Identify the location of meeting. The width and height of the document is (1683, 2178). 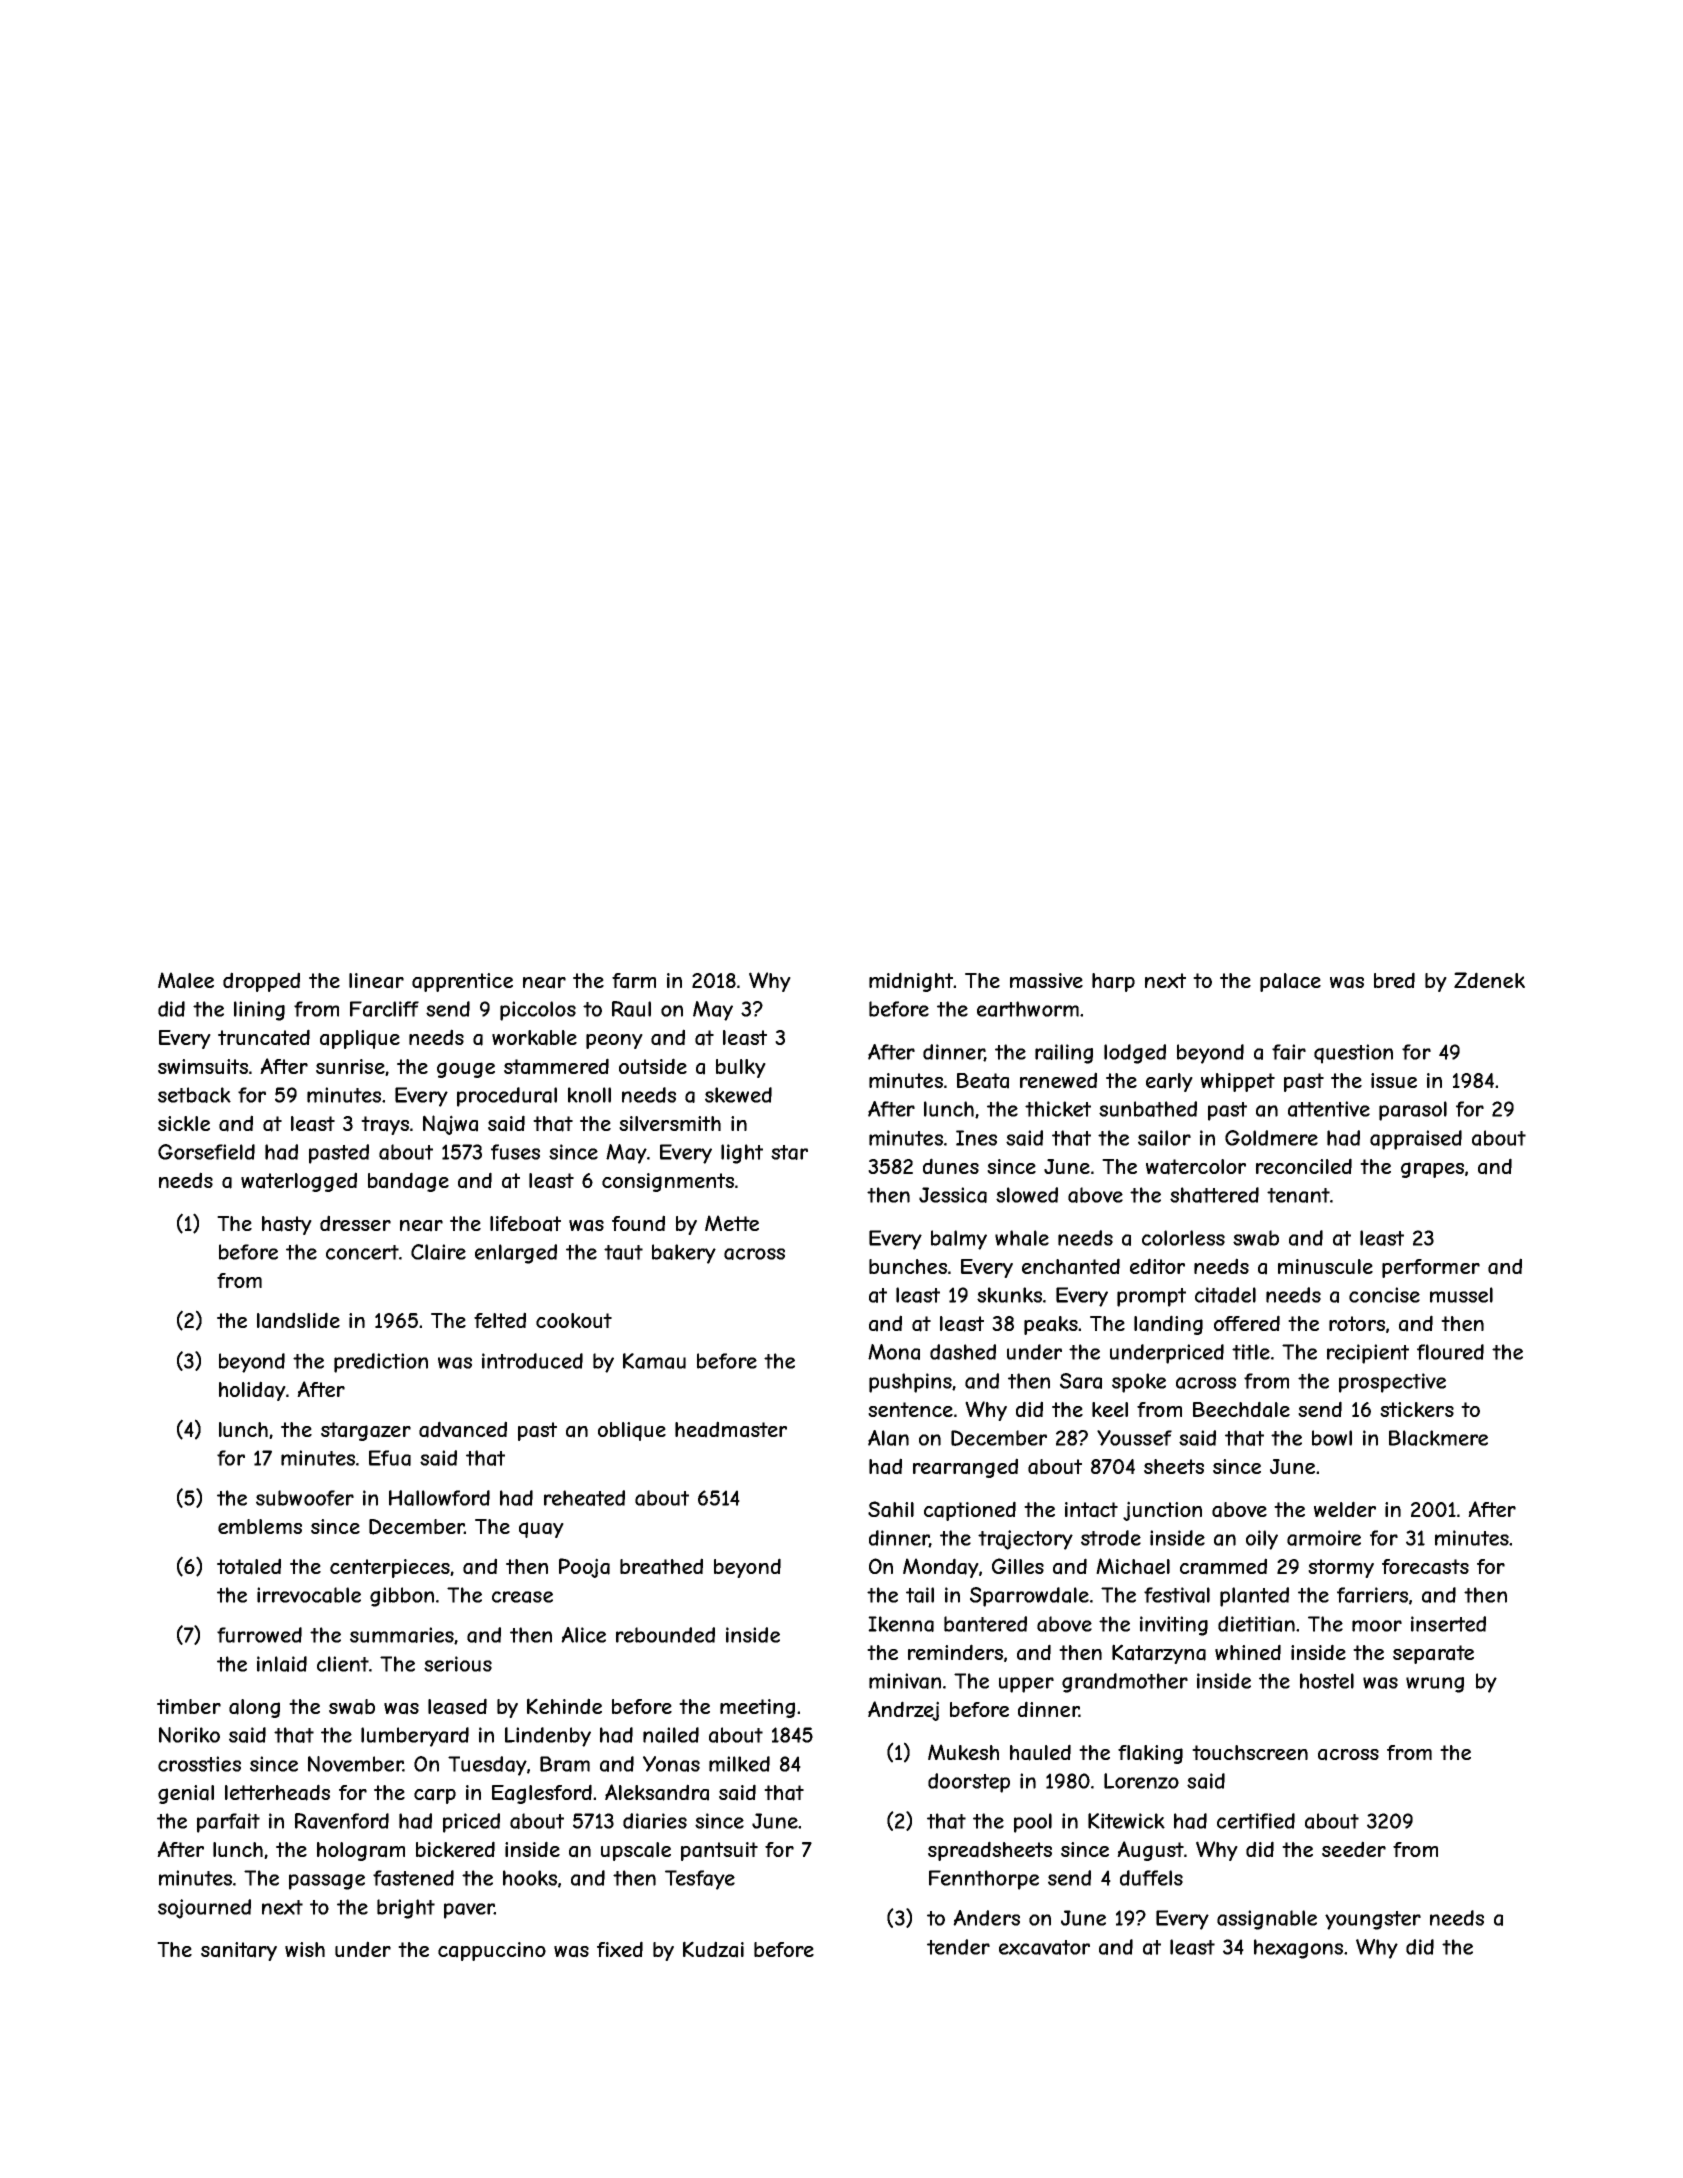
(757, 1708).
